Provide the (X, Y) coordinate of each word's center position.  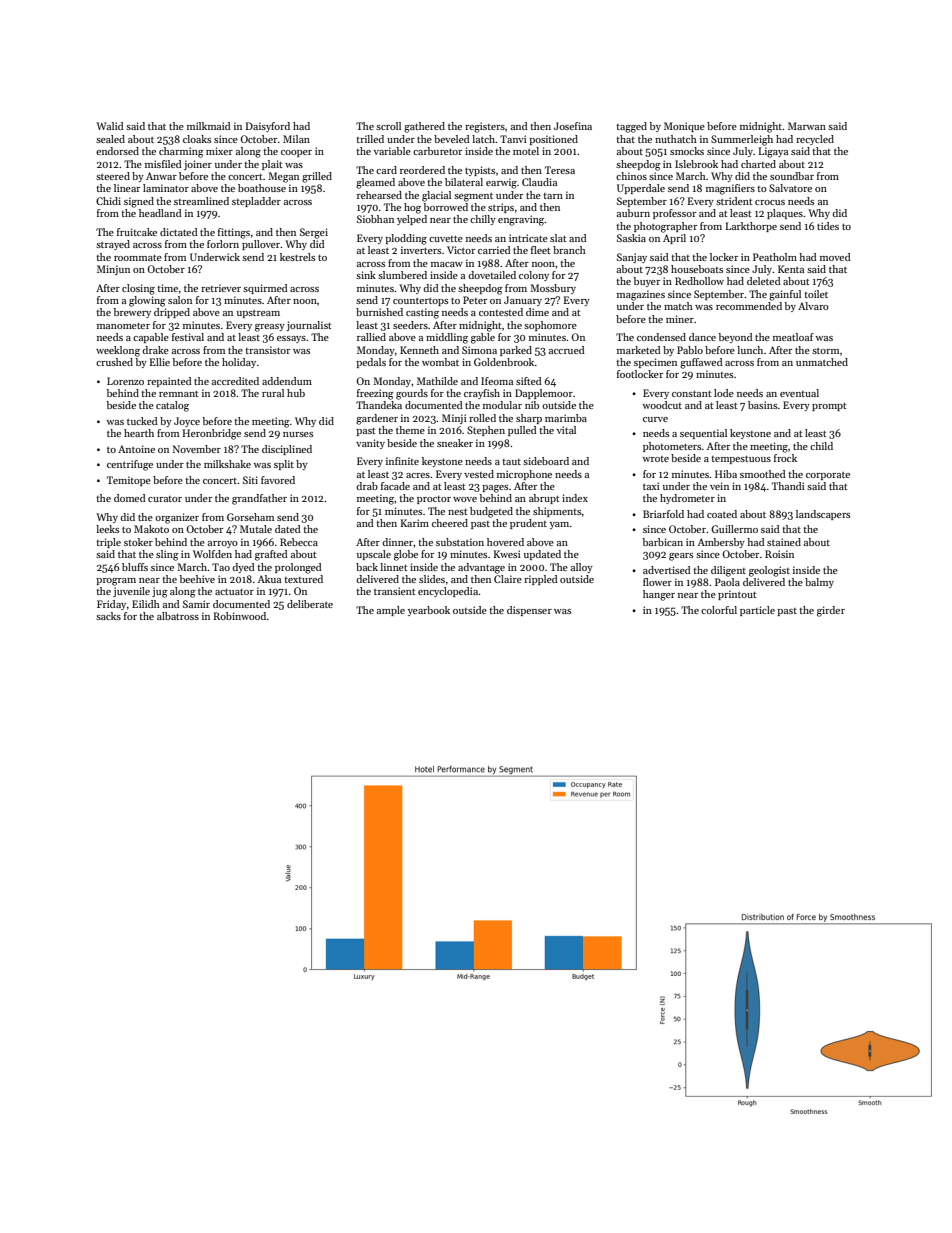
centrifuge (130, 465)
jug (160, 592)
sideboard (546, 461)
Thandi (788, 486)
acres (418, 475)
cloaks (197, 139)
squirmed (265, 289)
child (821, 446)
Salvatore (790, 188)
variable (392, 151)
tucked (142, 421)
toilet (816, 294)
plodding (406, 239)
